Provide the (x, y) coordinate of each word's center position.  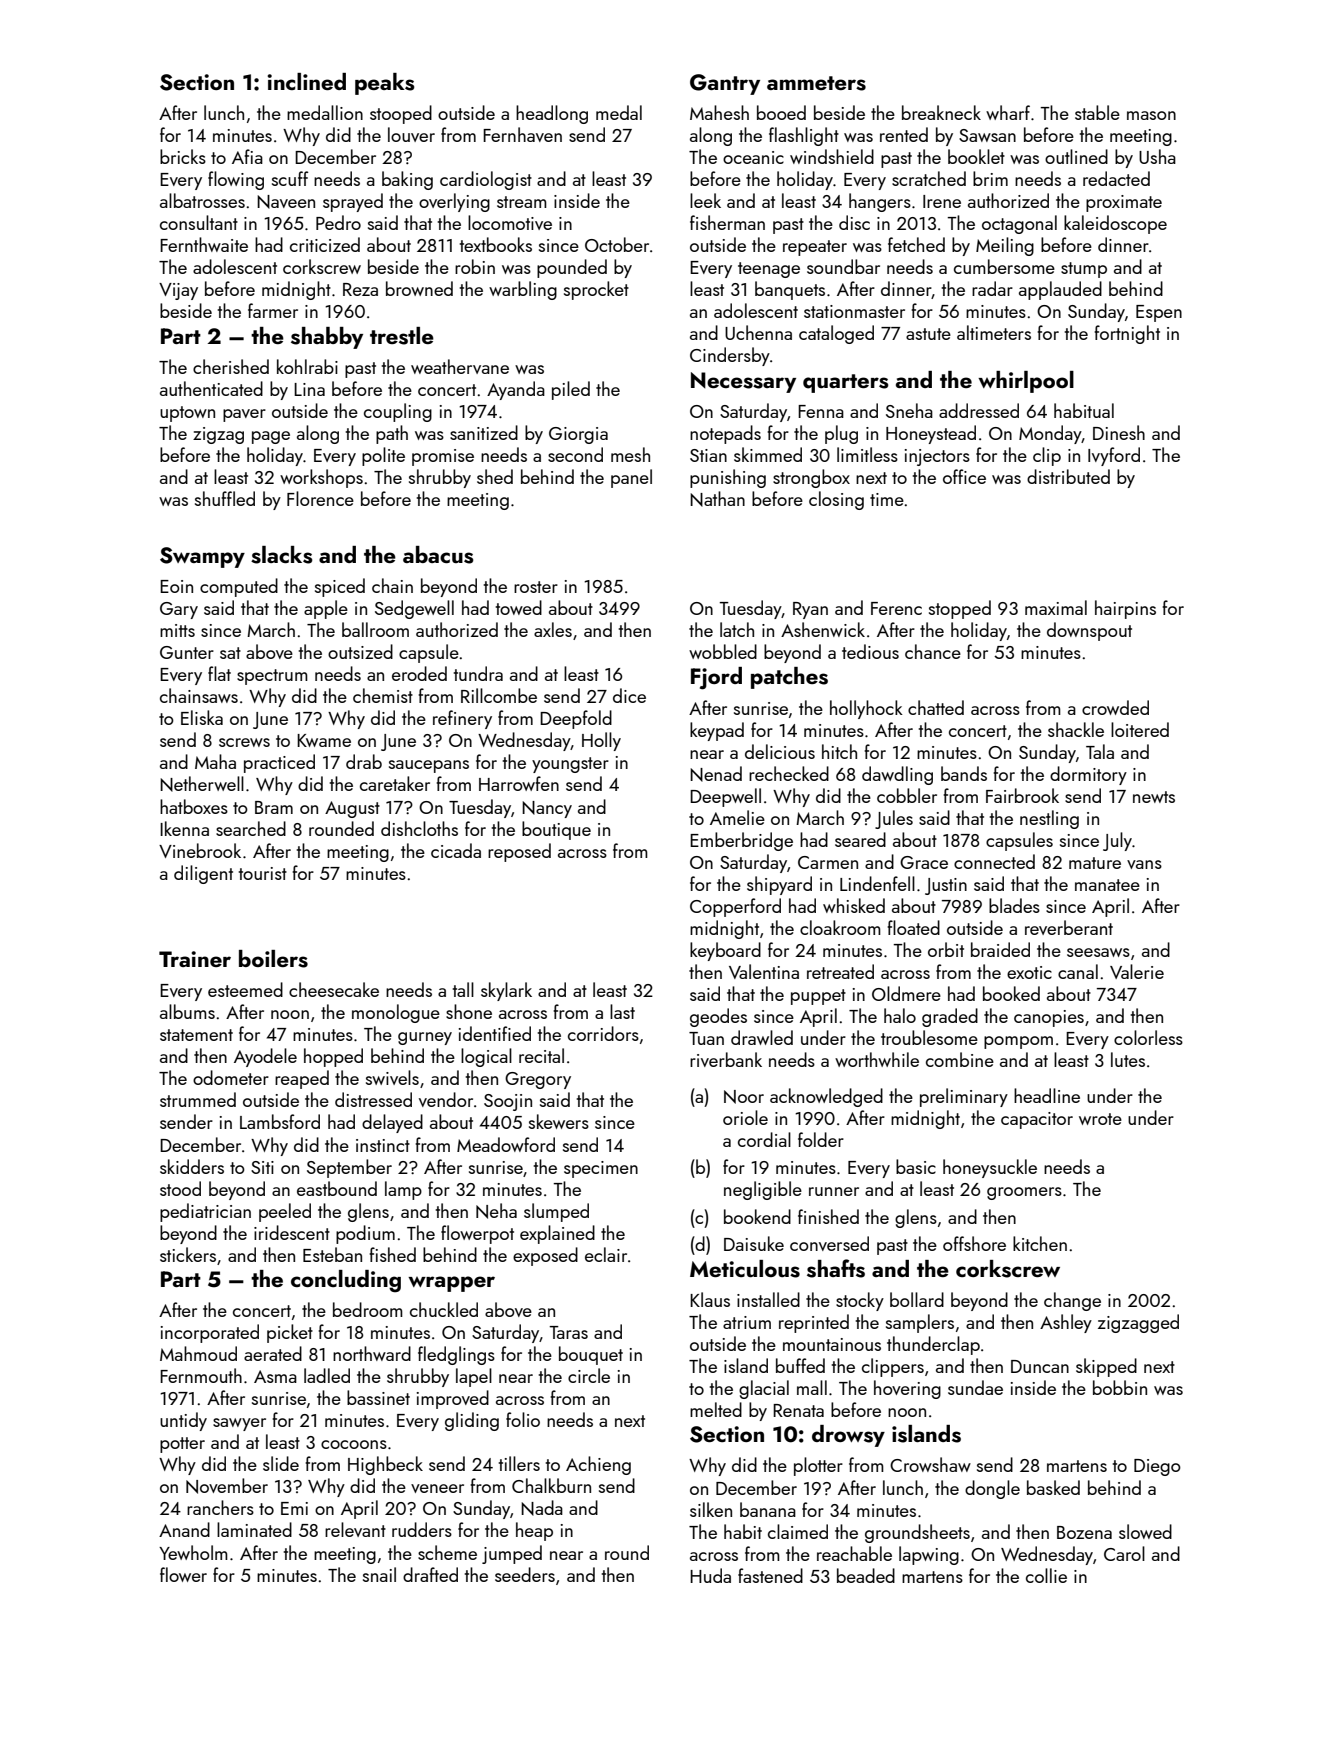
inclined (307, 81)
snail (379, 1574)
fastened (770, 1575)
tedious (870, 651)
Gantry (725, 84)
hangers (880, 202)
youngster (570, 765)
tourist (263, 873)
